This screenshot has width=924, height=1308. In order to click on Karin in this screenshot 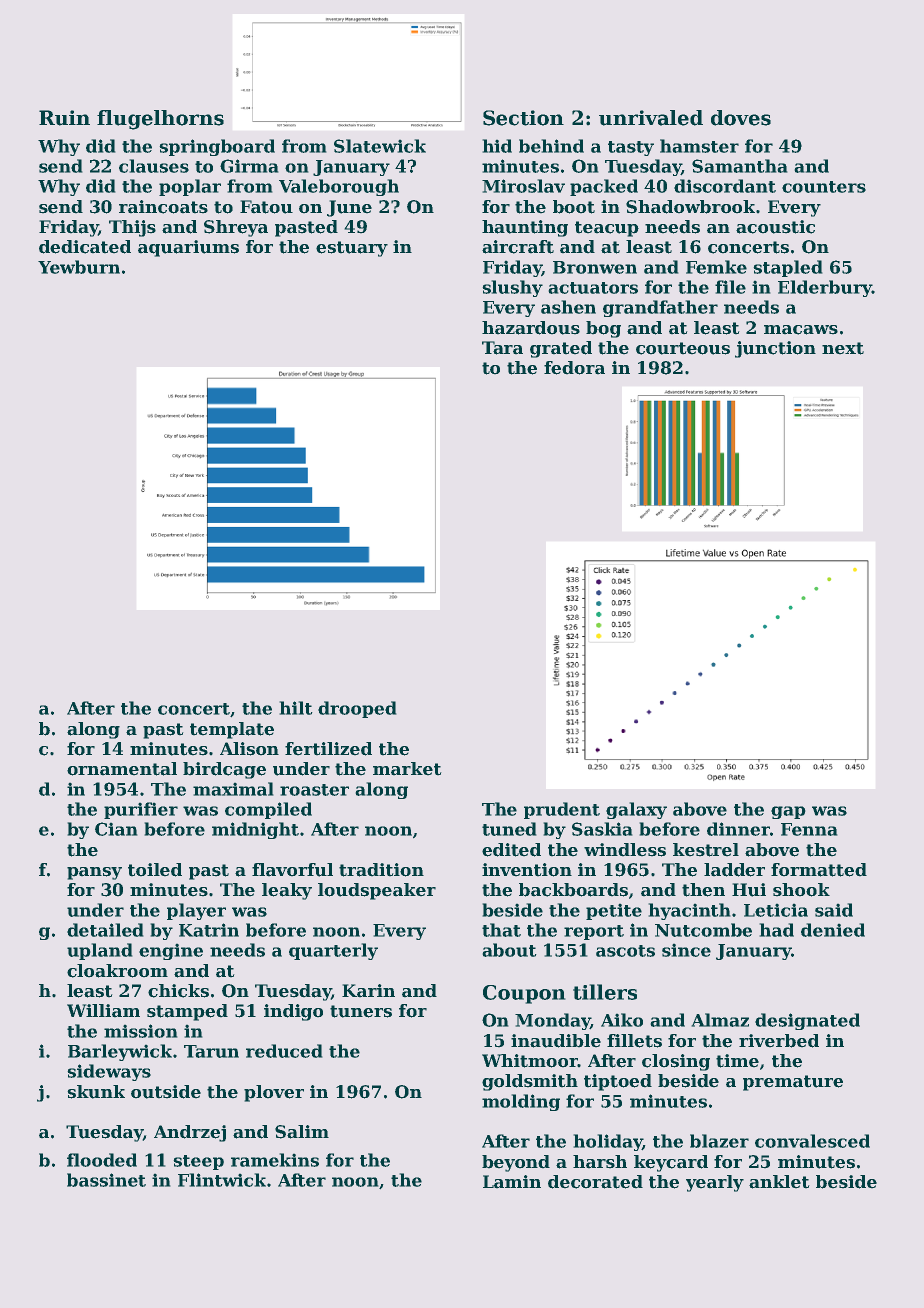, I will do `click(368, 990)`.
